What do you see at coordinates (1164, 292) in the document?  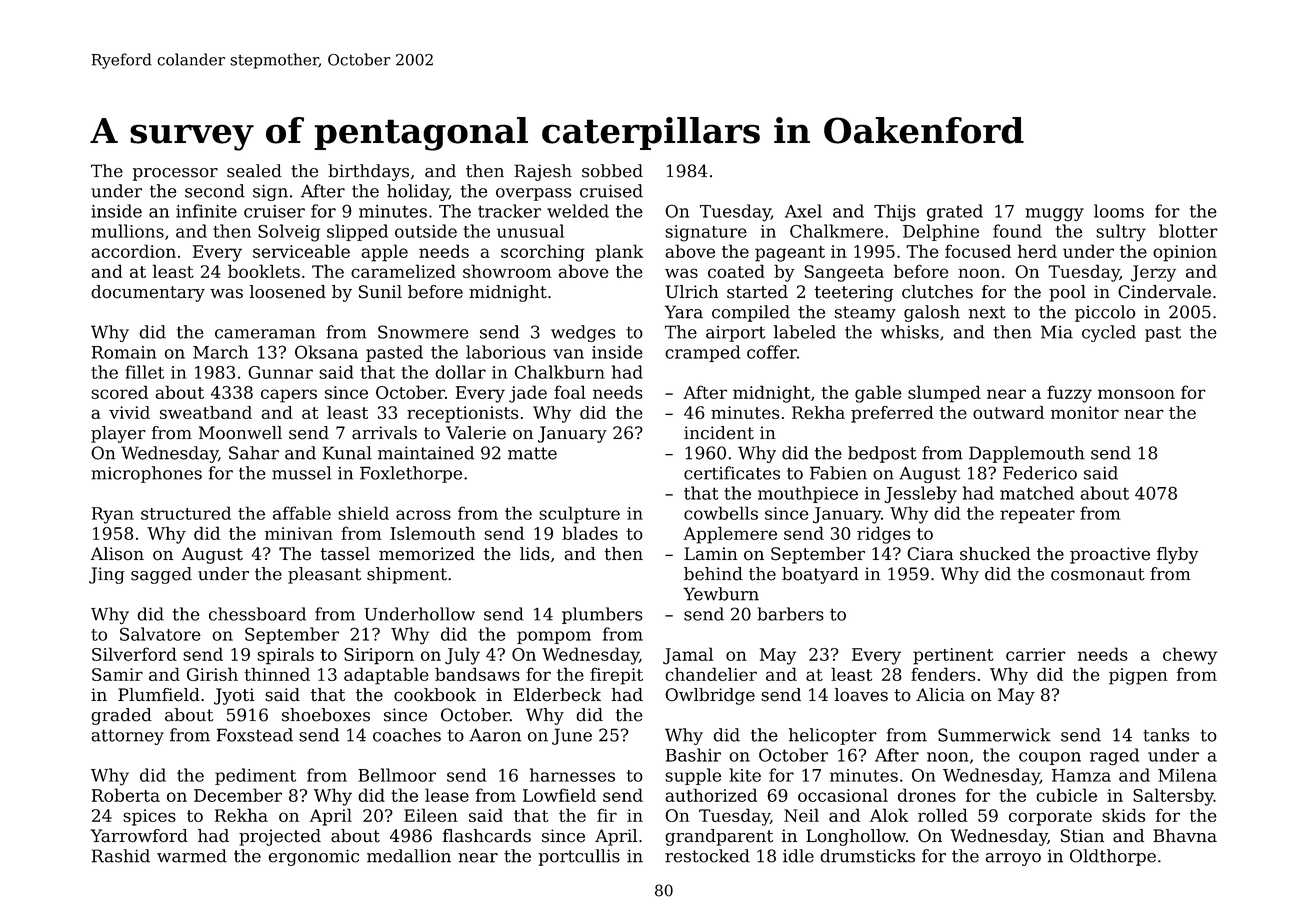 I see `Cindervale` at bounding box center [1164, 292].
